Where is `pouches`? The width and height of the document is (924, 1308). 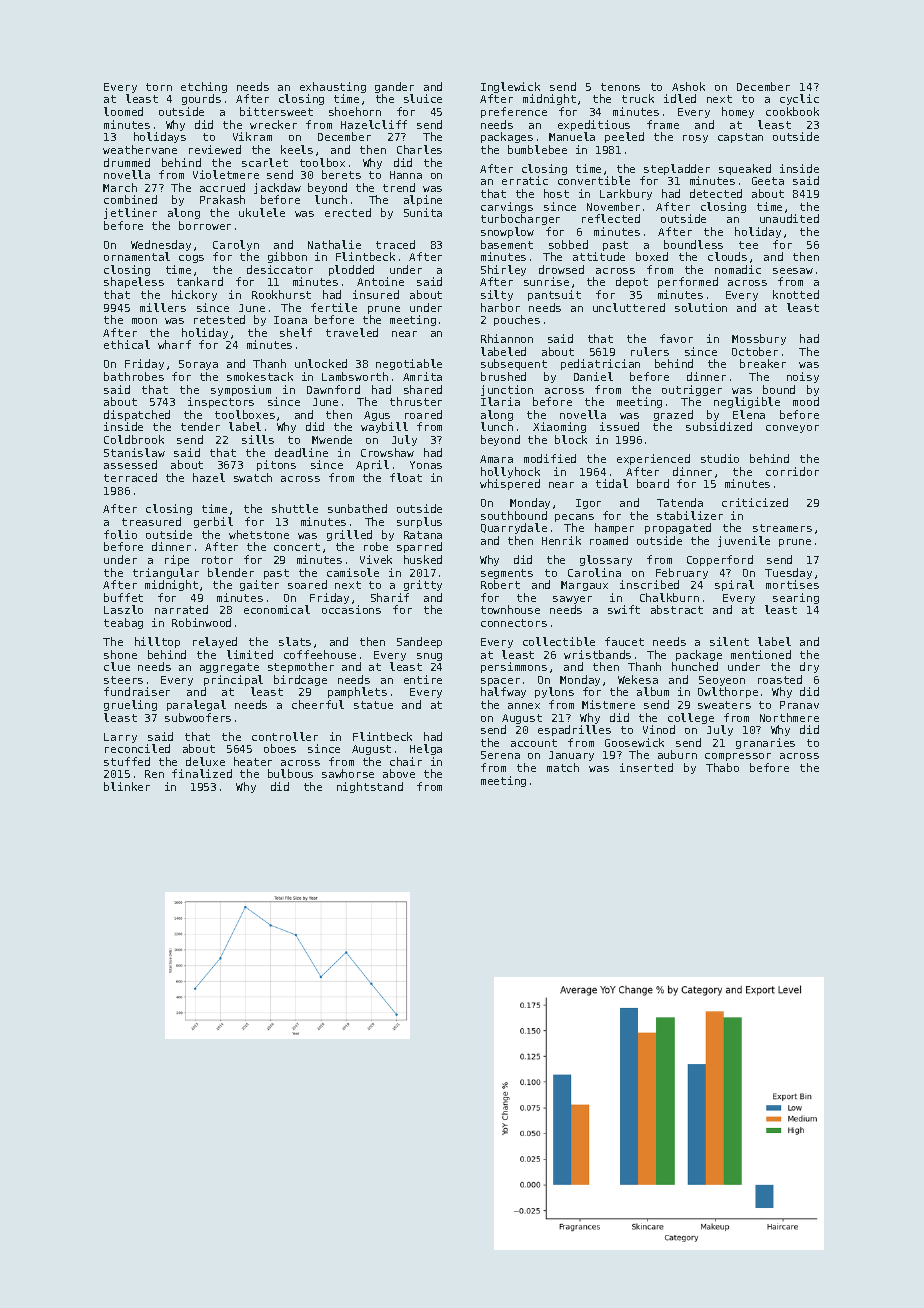
pouches is located at coordinates (517, 320).
